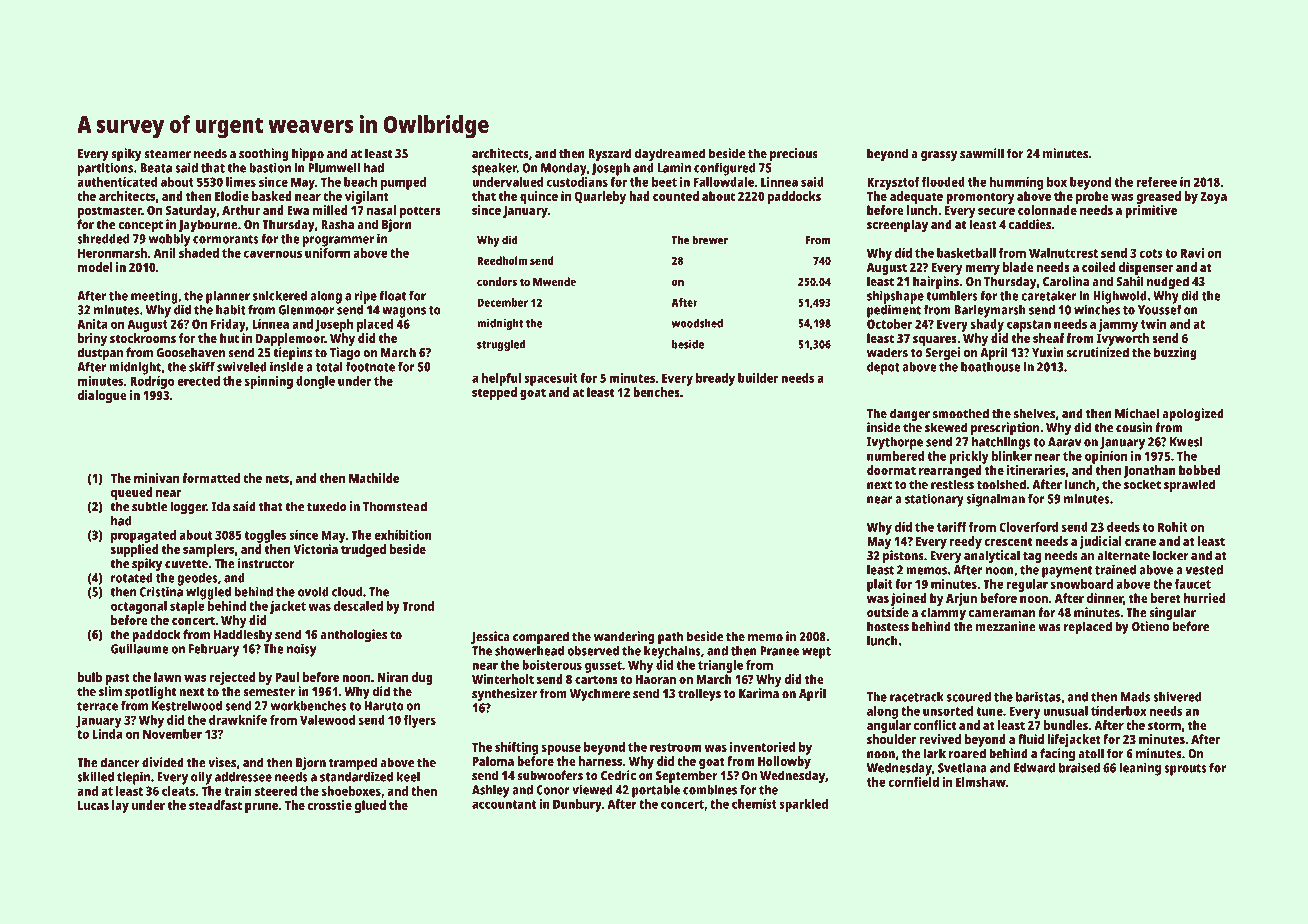 The image size is (1308, 924). Describe the element at coordinates (358, 606) in the screenshot. I see `descaled` at that location.
